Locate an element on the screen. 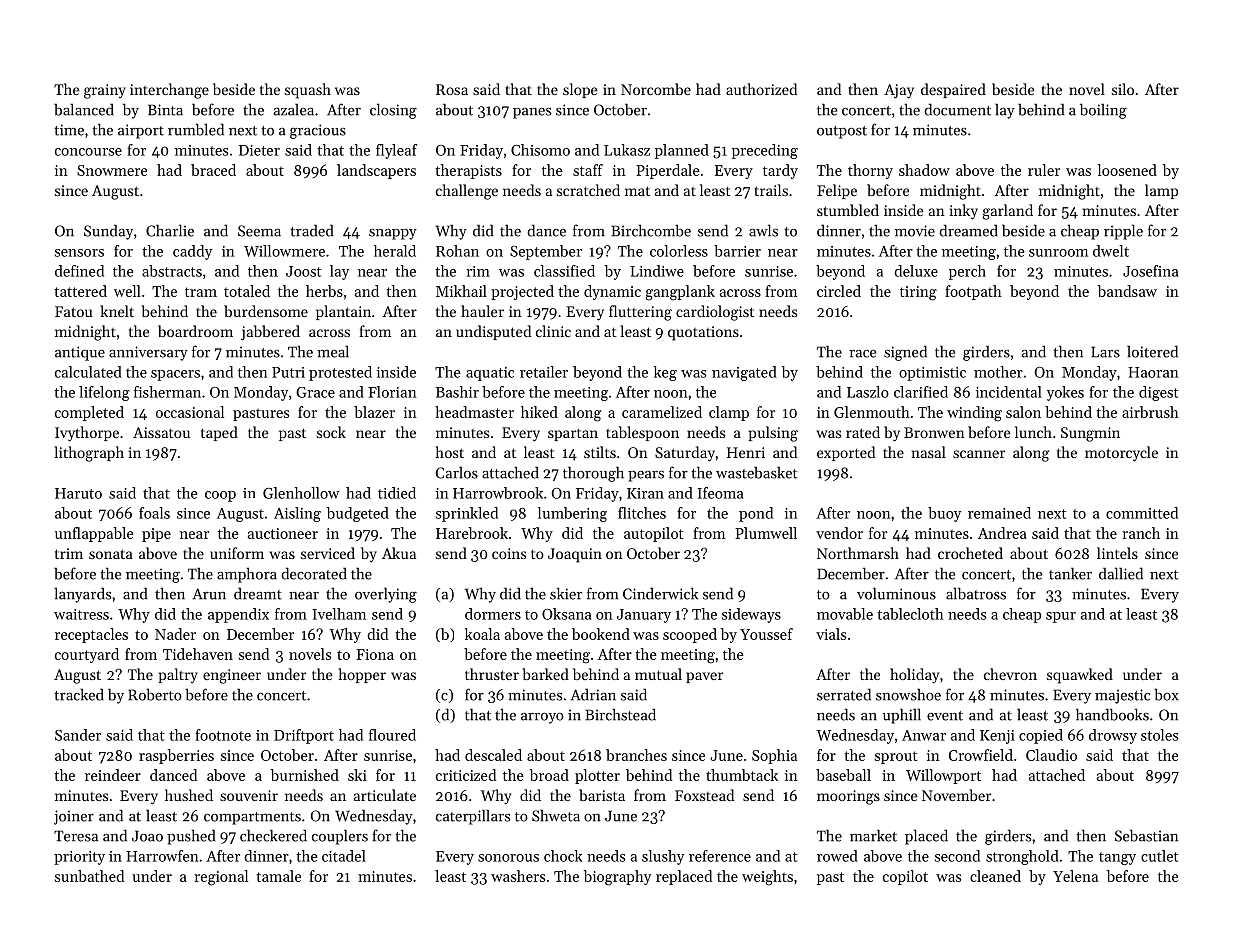 The height and width of the screenshot is (952, 1233). Ivythorpe is located at coordinates (87, 434).
